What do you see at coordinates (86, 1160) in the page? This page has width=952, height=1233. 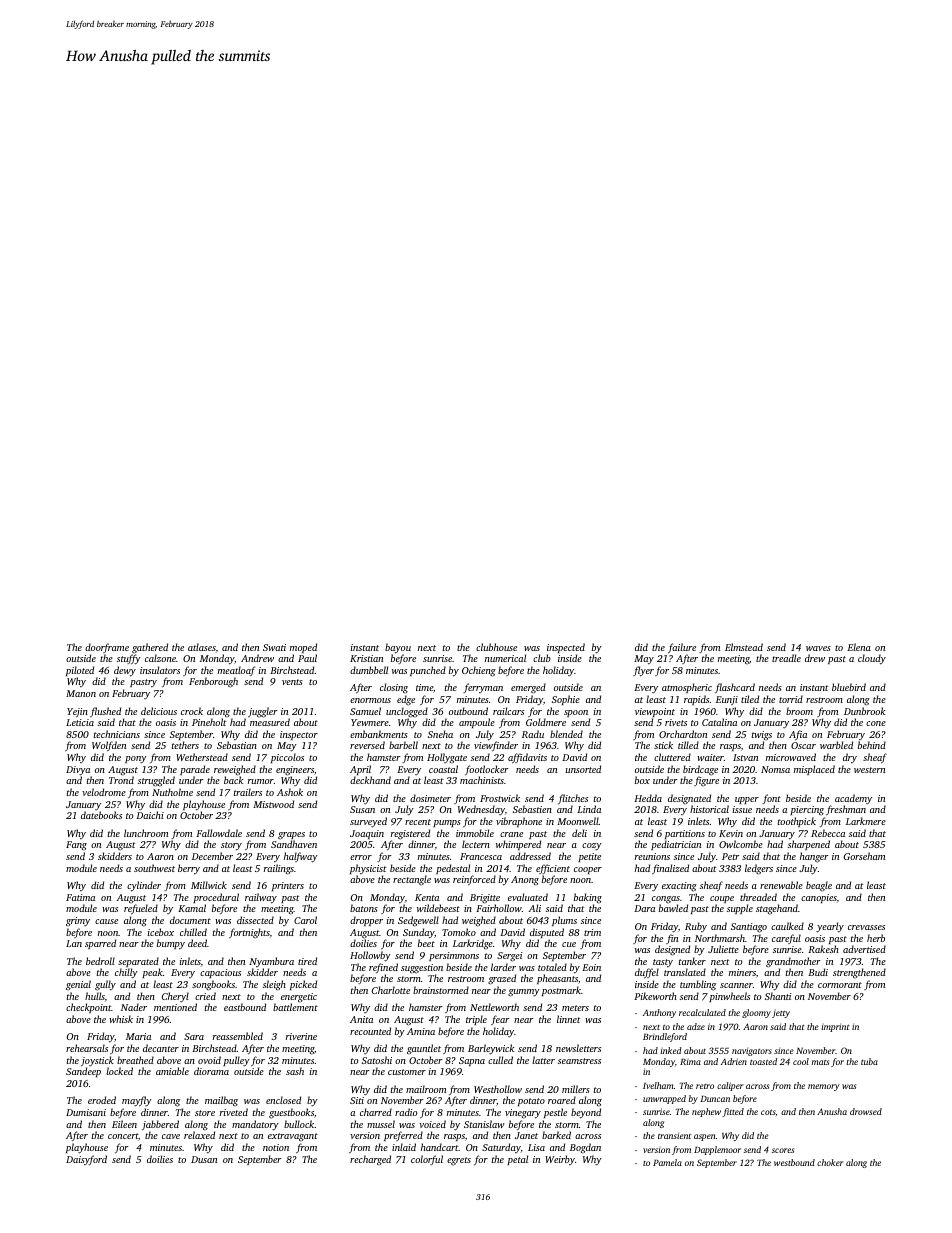 I see `Daisyford` at bounding box center [86, 1160].
